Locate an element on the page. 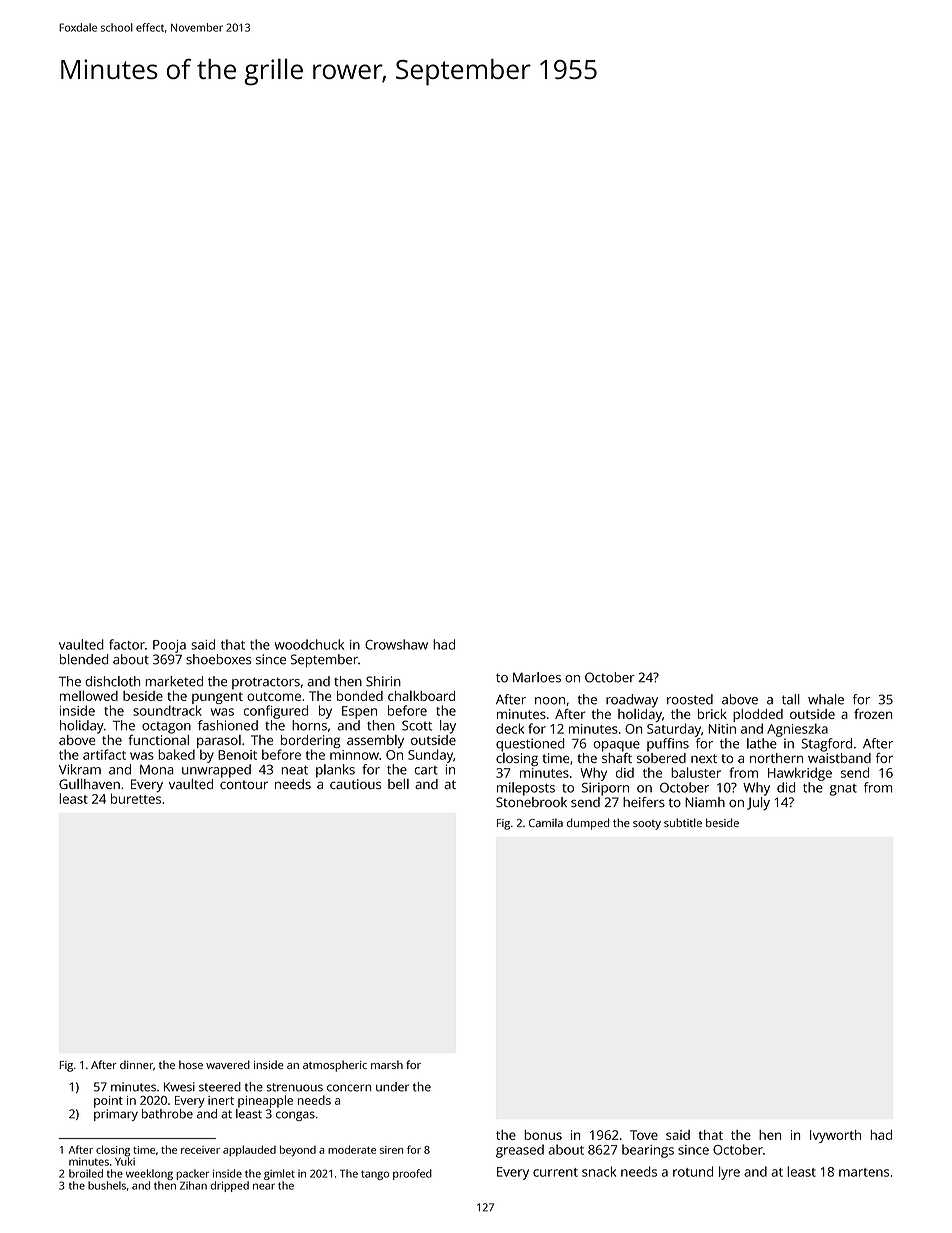  Marloes is located at coordinates (537, 677).
